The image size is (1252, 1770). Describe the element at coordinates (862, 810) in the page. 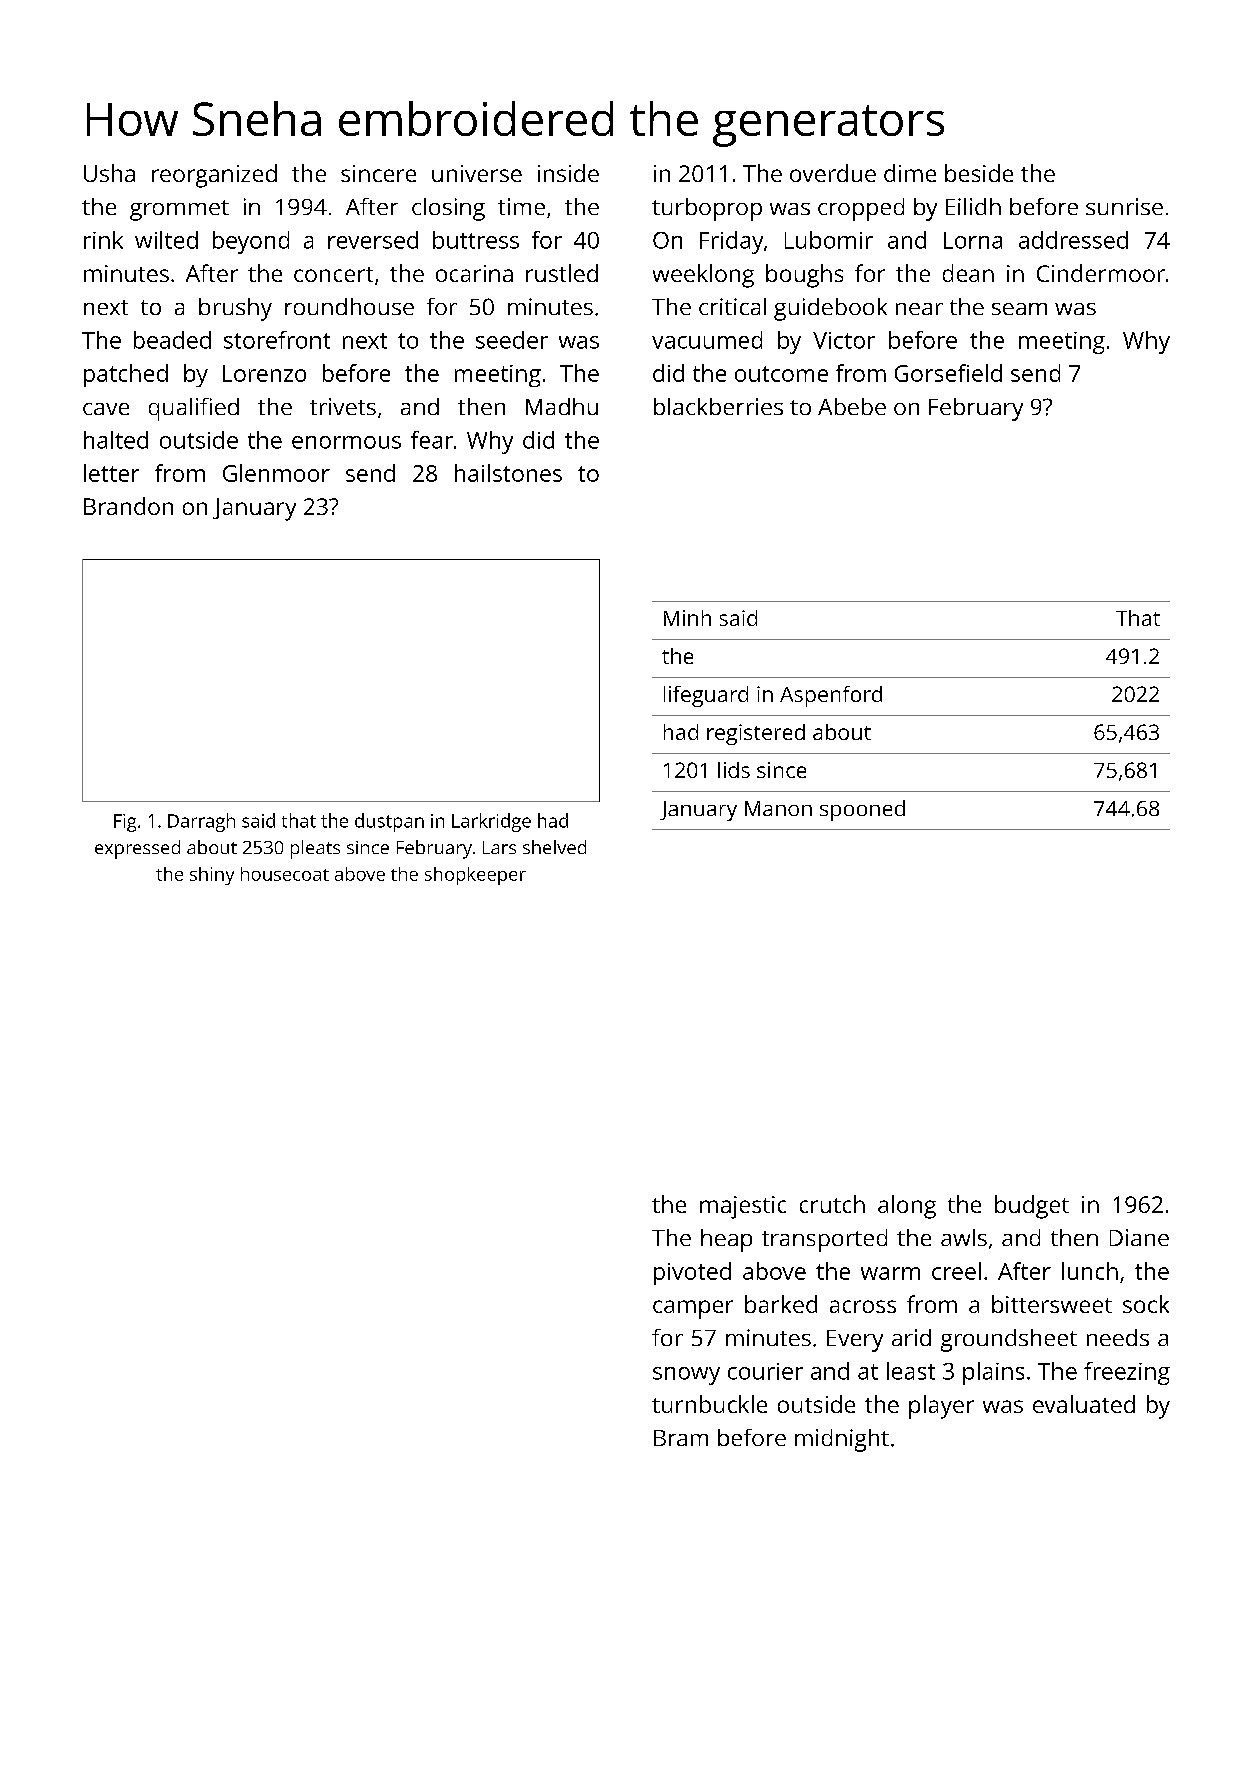

I see `spooned` at that location.
